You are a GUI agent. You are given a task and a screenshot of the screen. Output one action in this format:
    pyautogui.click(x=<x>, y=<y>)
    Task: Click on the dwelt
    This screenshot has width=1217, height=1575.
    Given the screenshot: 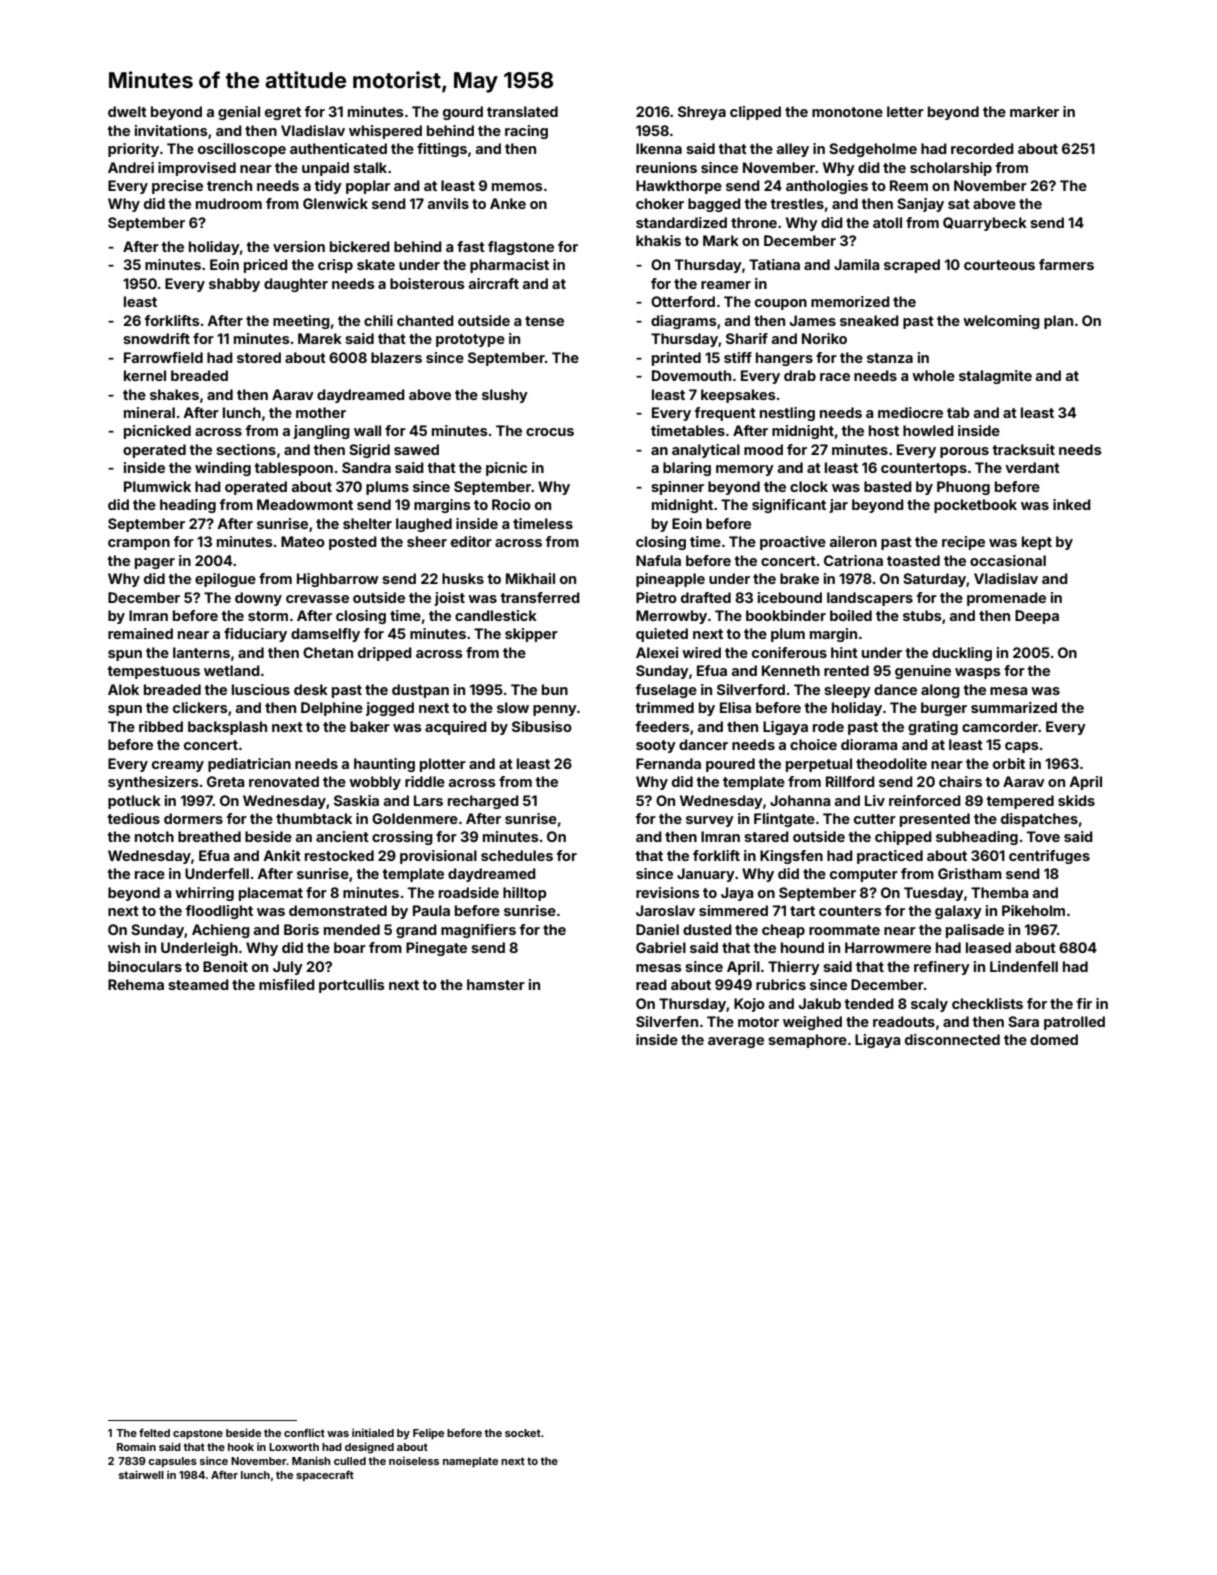 What is the action you would take?
    pyautogui.click(x=127, y=111)
